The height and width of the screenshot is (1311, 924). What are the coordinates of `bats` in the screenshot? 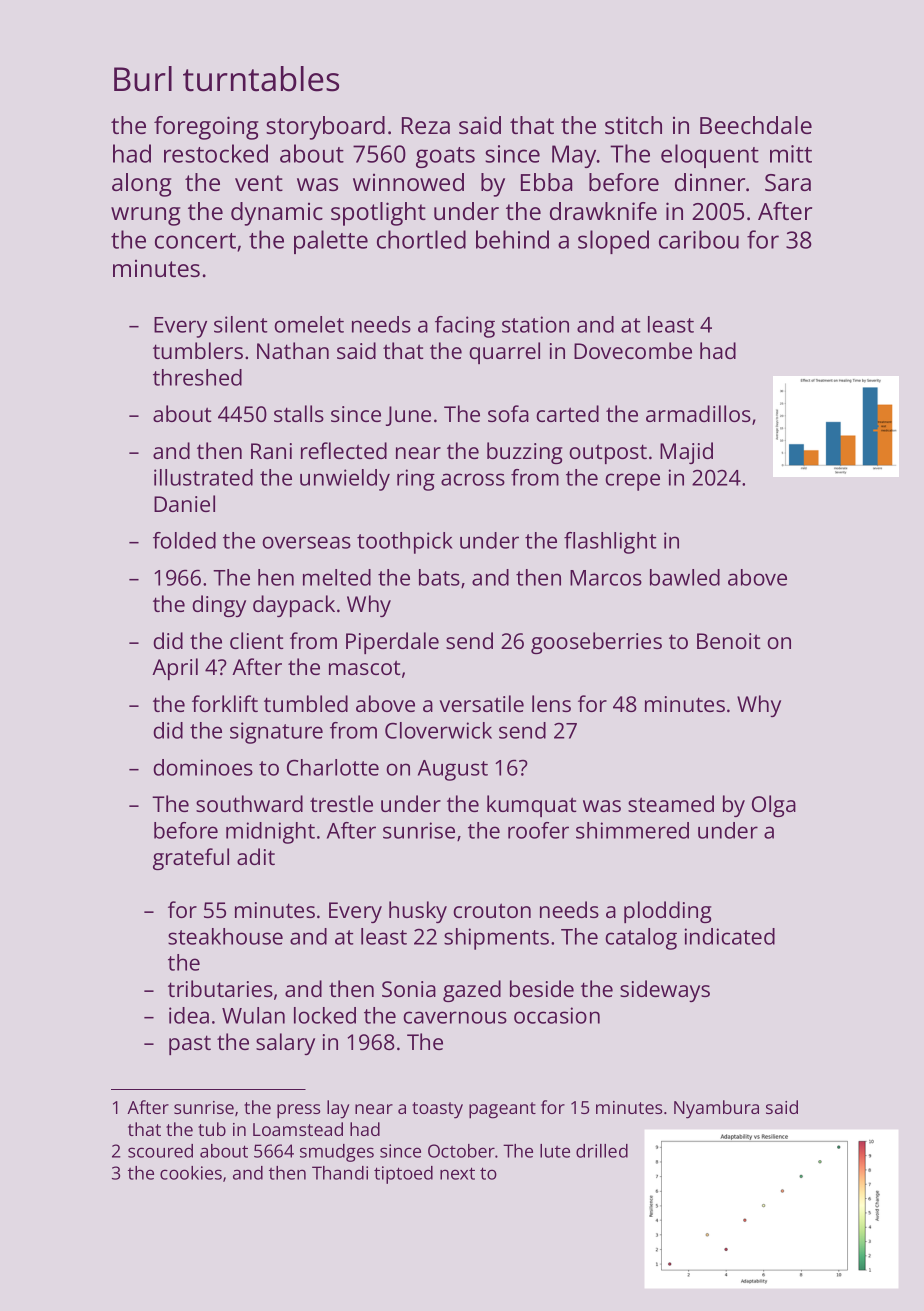 It's located at (439, 577).
